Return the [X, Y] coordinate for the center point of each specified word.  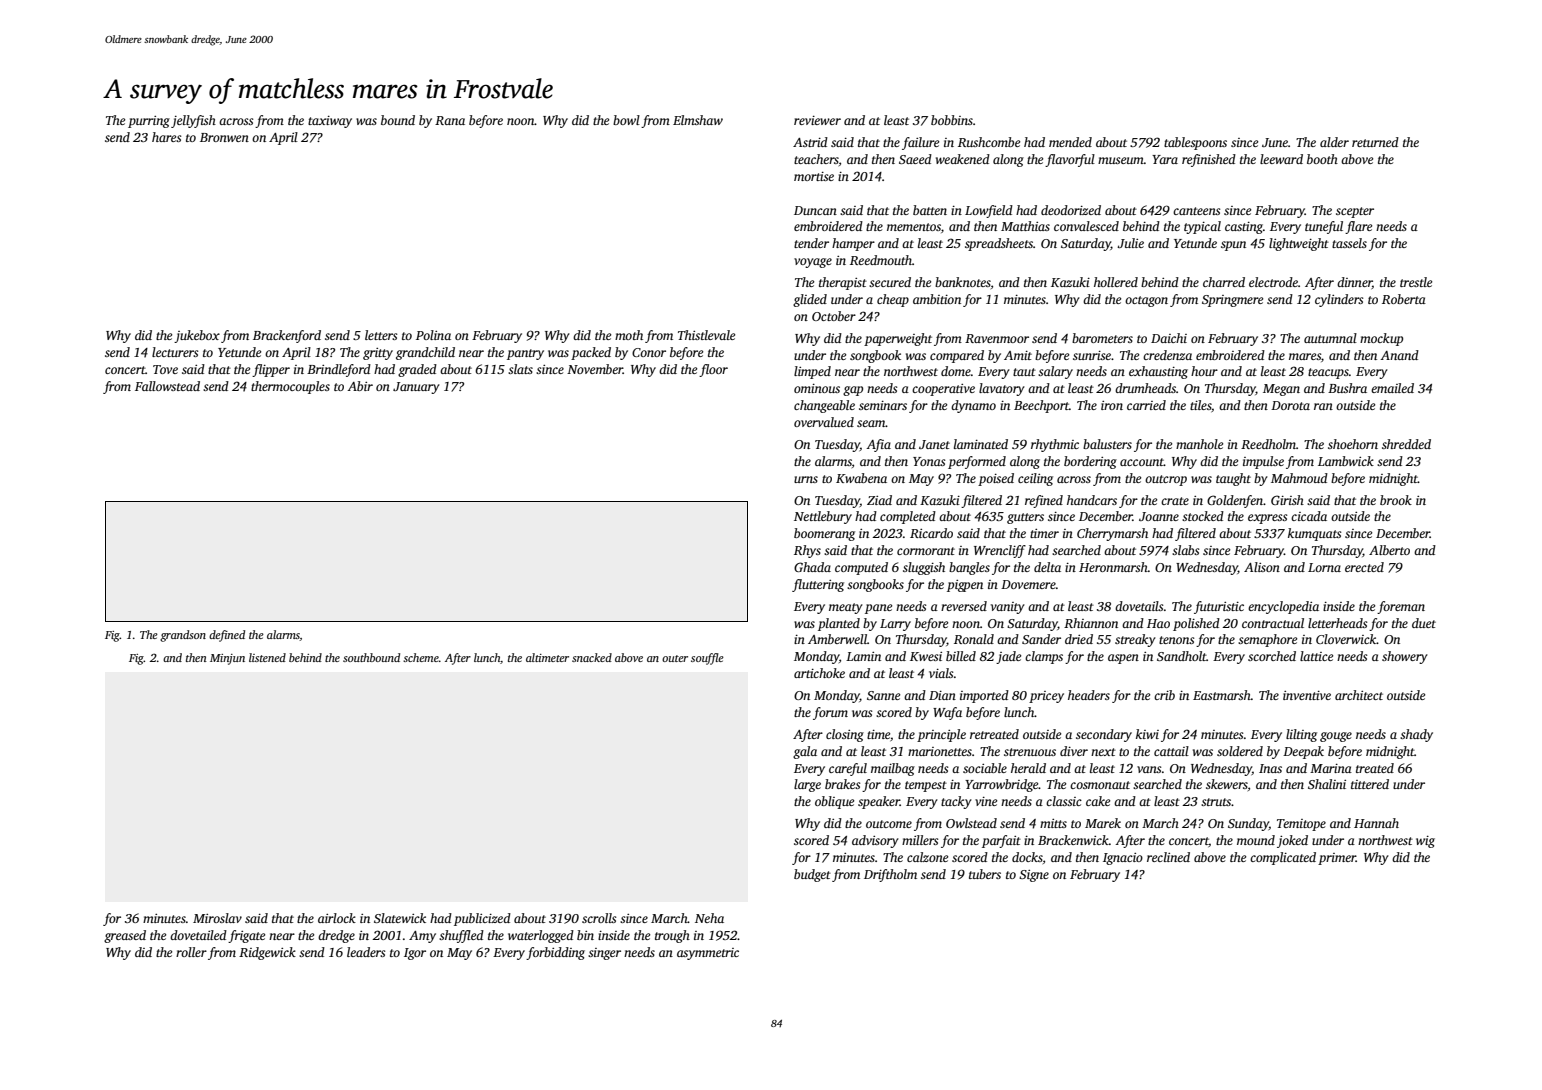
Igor [415, 954]
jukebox [197, 336]
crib [1164, 695]
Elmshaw [698, 120]
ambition [937, 299]
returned [1375, 142]
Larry [895, 625]
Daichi [1169, 338]
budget [812, 875]
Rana [450, 120]
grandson [183, 636]
